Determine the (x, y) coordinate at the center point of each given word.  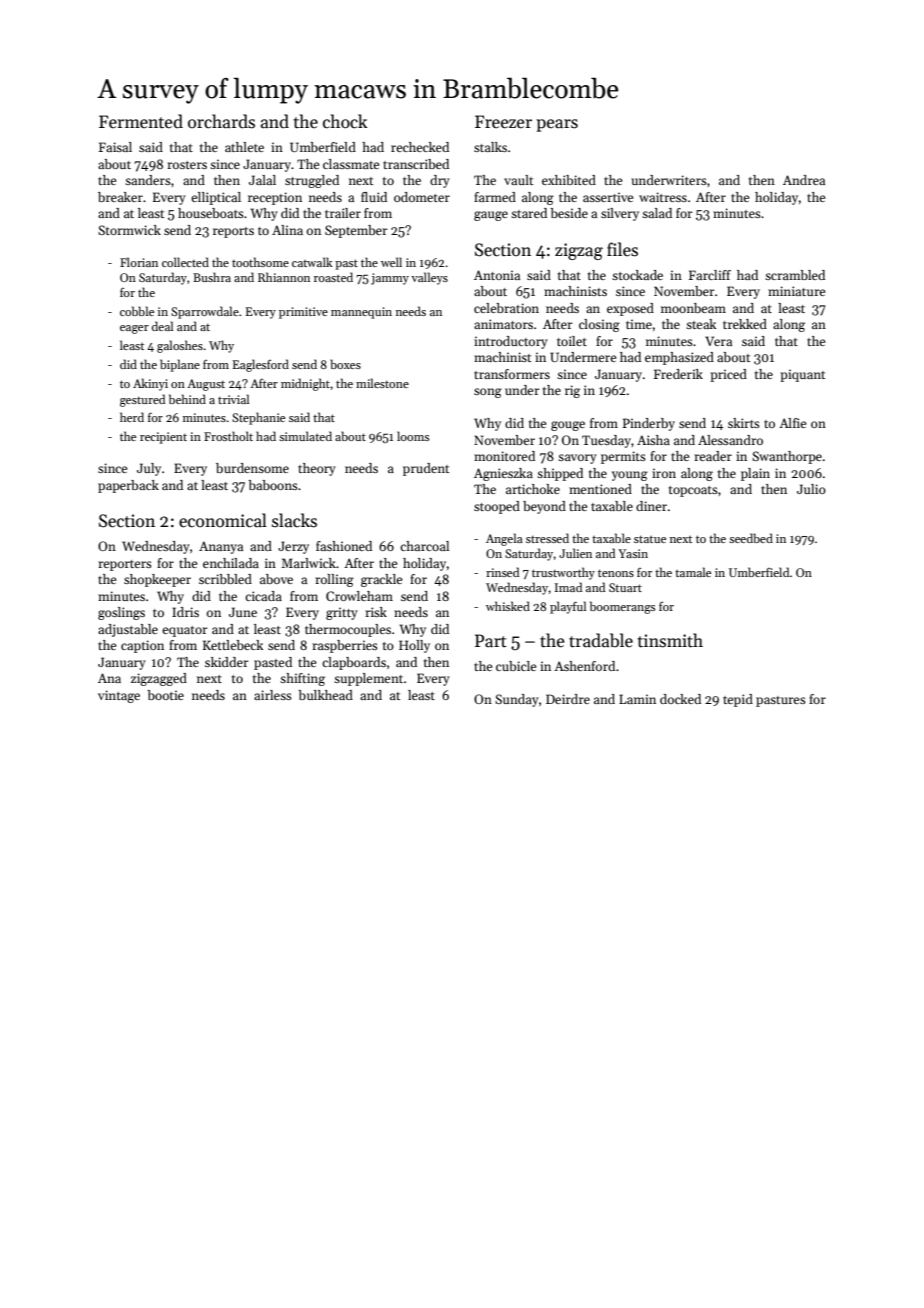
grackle (381, 580)
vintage (119, 696)
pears (557, 125)
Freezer (503, 122)
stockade (637, 275)
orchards (221, 121)
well (391, 262)
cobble (137, 311)
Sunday (517, 700)
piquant (802, 375)
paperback (128, 486)
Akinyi (150, 384)
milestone (382, 383)
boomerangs (622, 607)
